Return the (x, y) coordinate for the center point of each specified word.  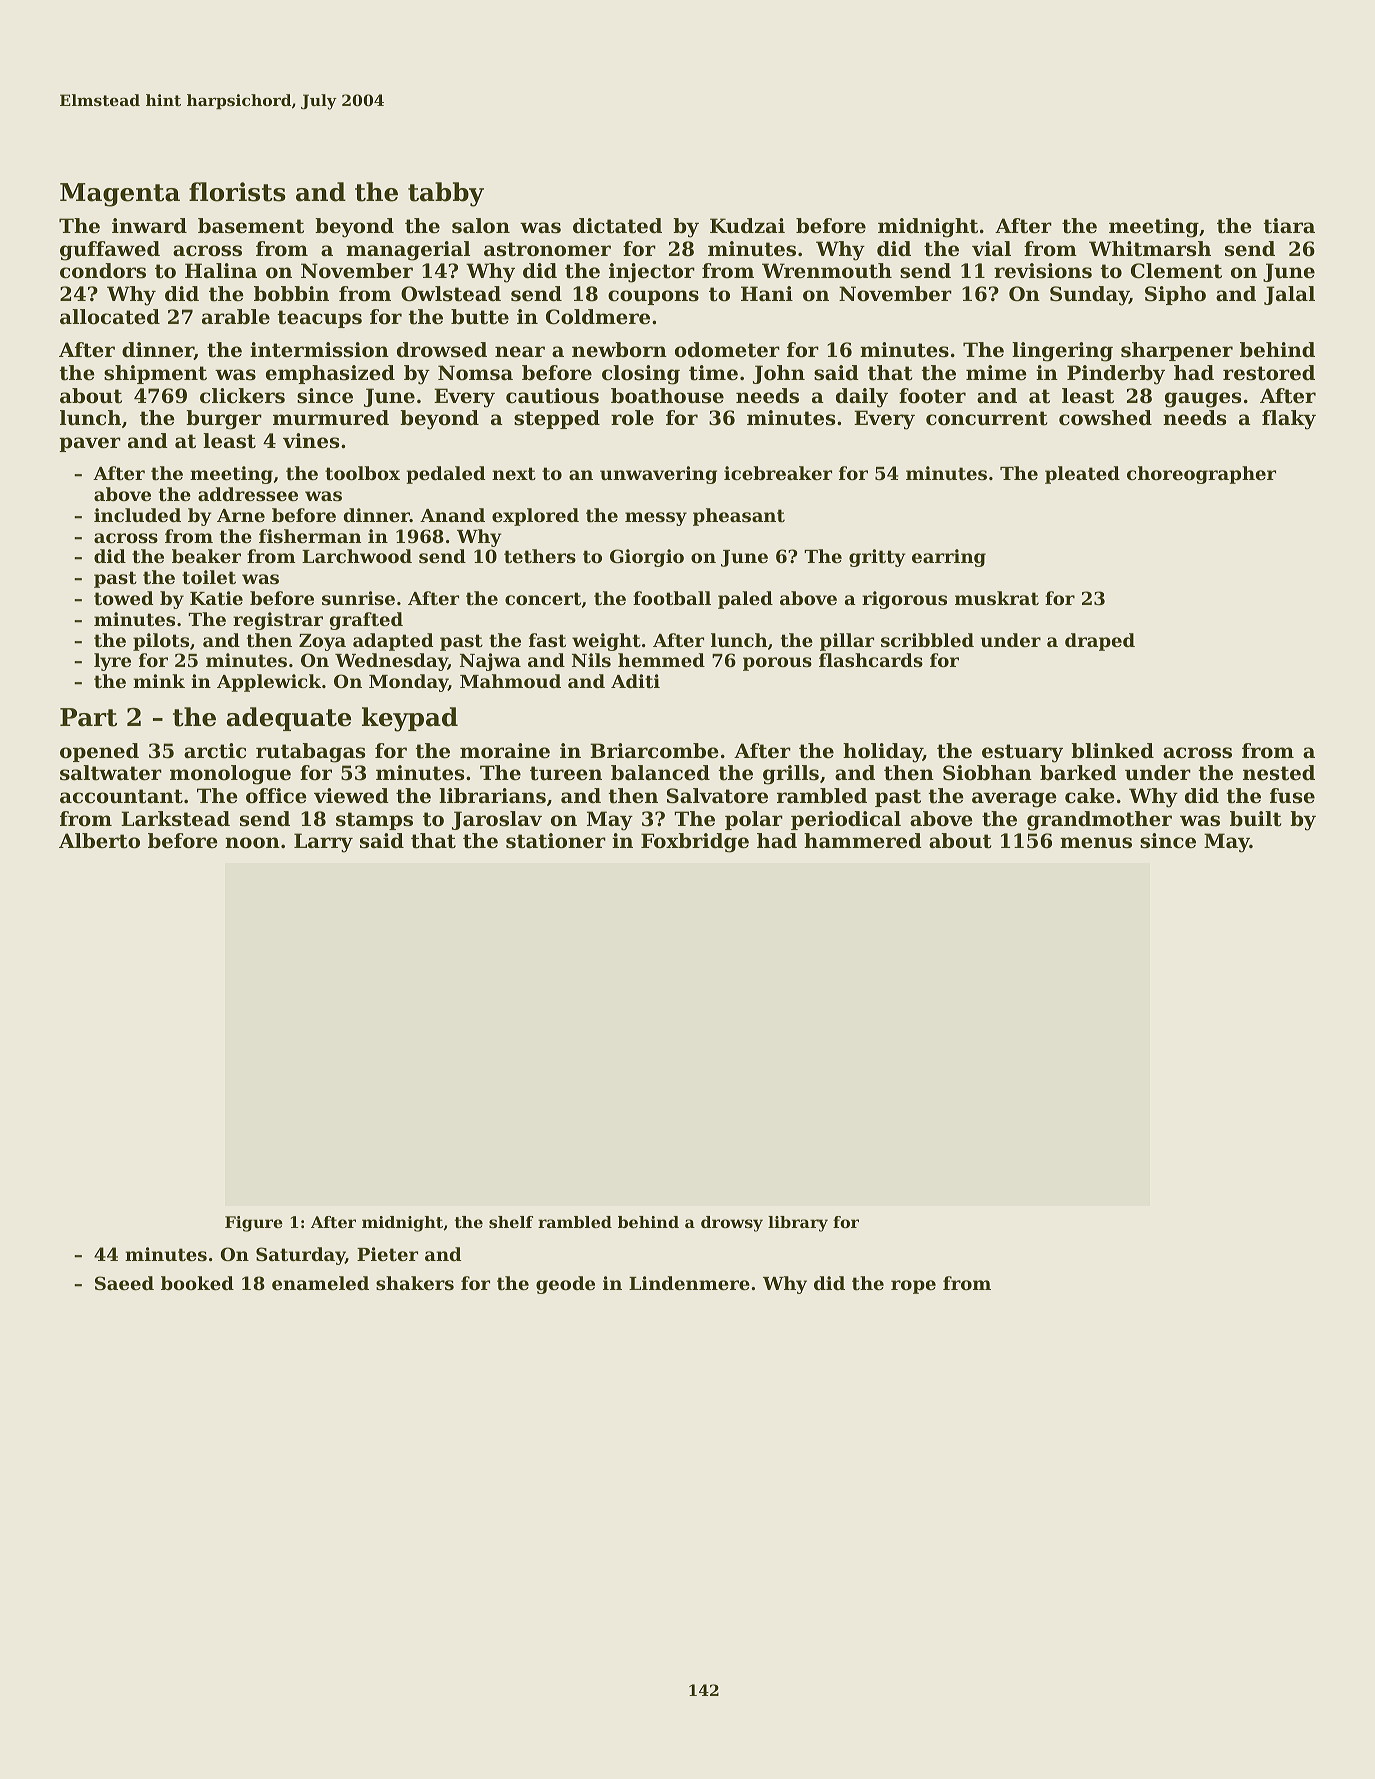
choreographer (1201, 475)
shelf (511, 1222)
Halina (221, 270)
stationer (556, 841)
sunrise (358, 598)
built (1256, 819)
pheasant (739, 517)
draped (1100, 642)
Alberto (99, 841)
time (713, 373)
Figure (254, 1224)
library (798, 1224)
